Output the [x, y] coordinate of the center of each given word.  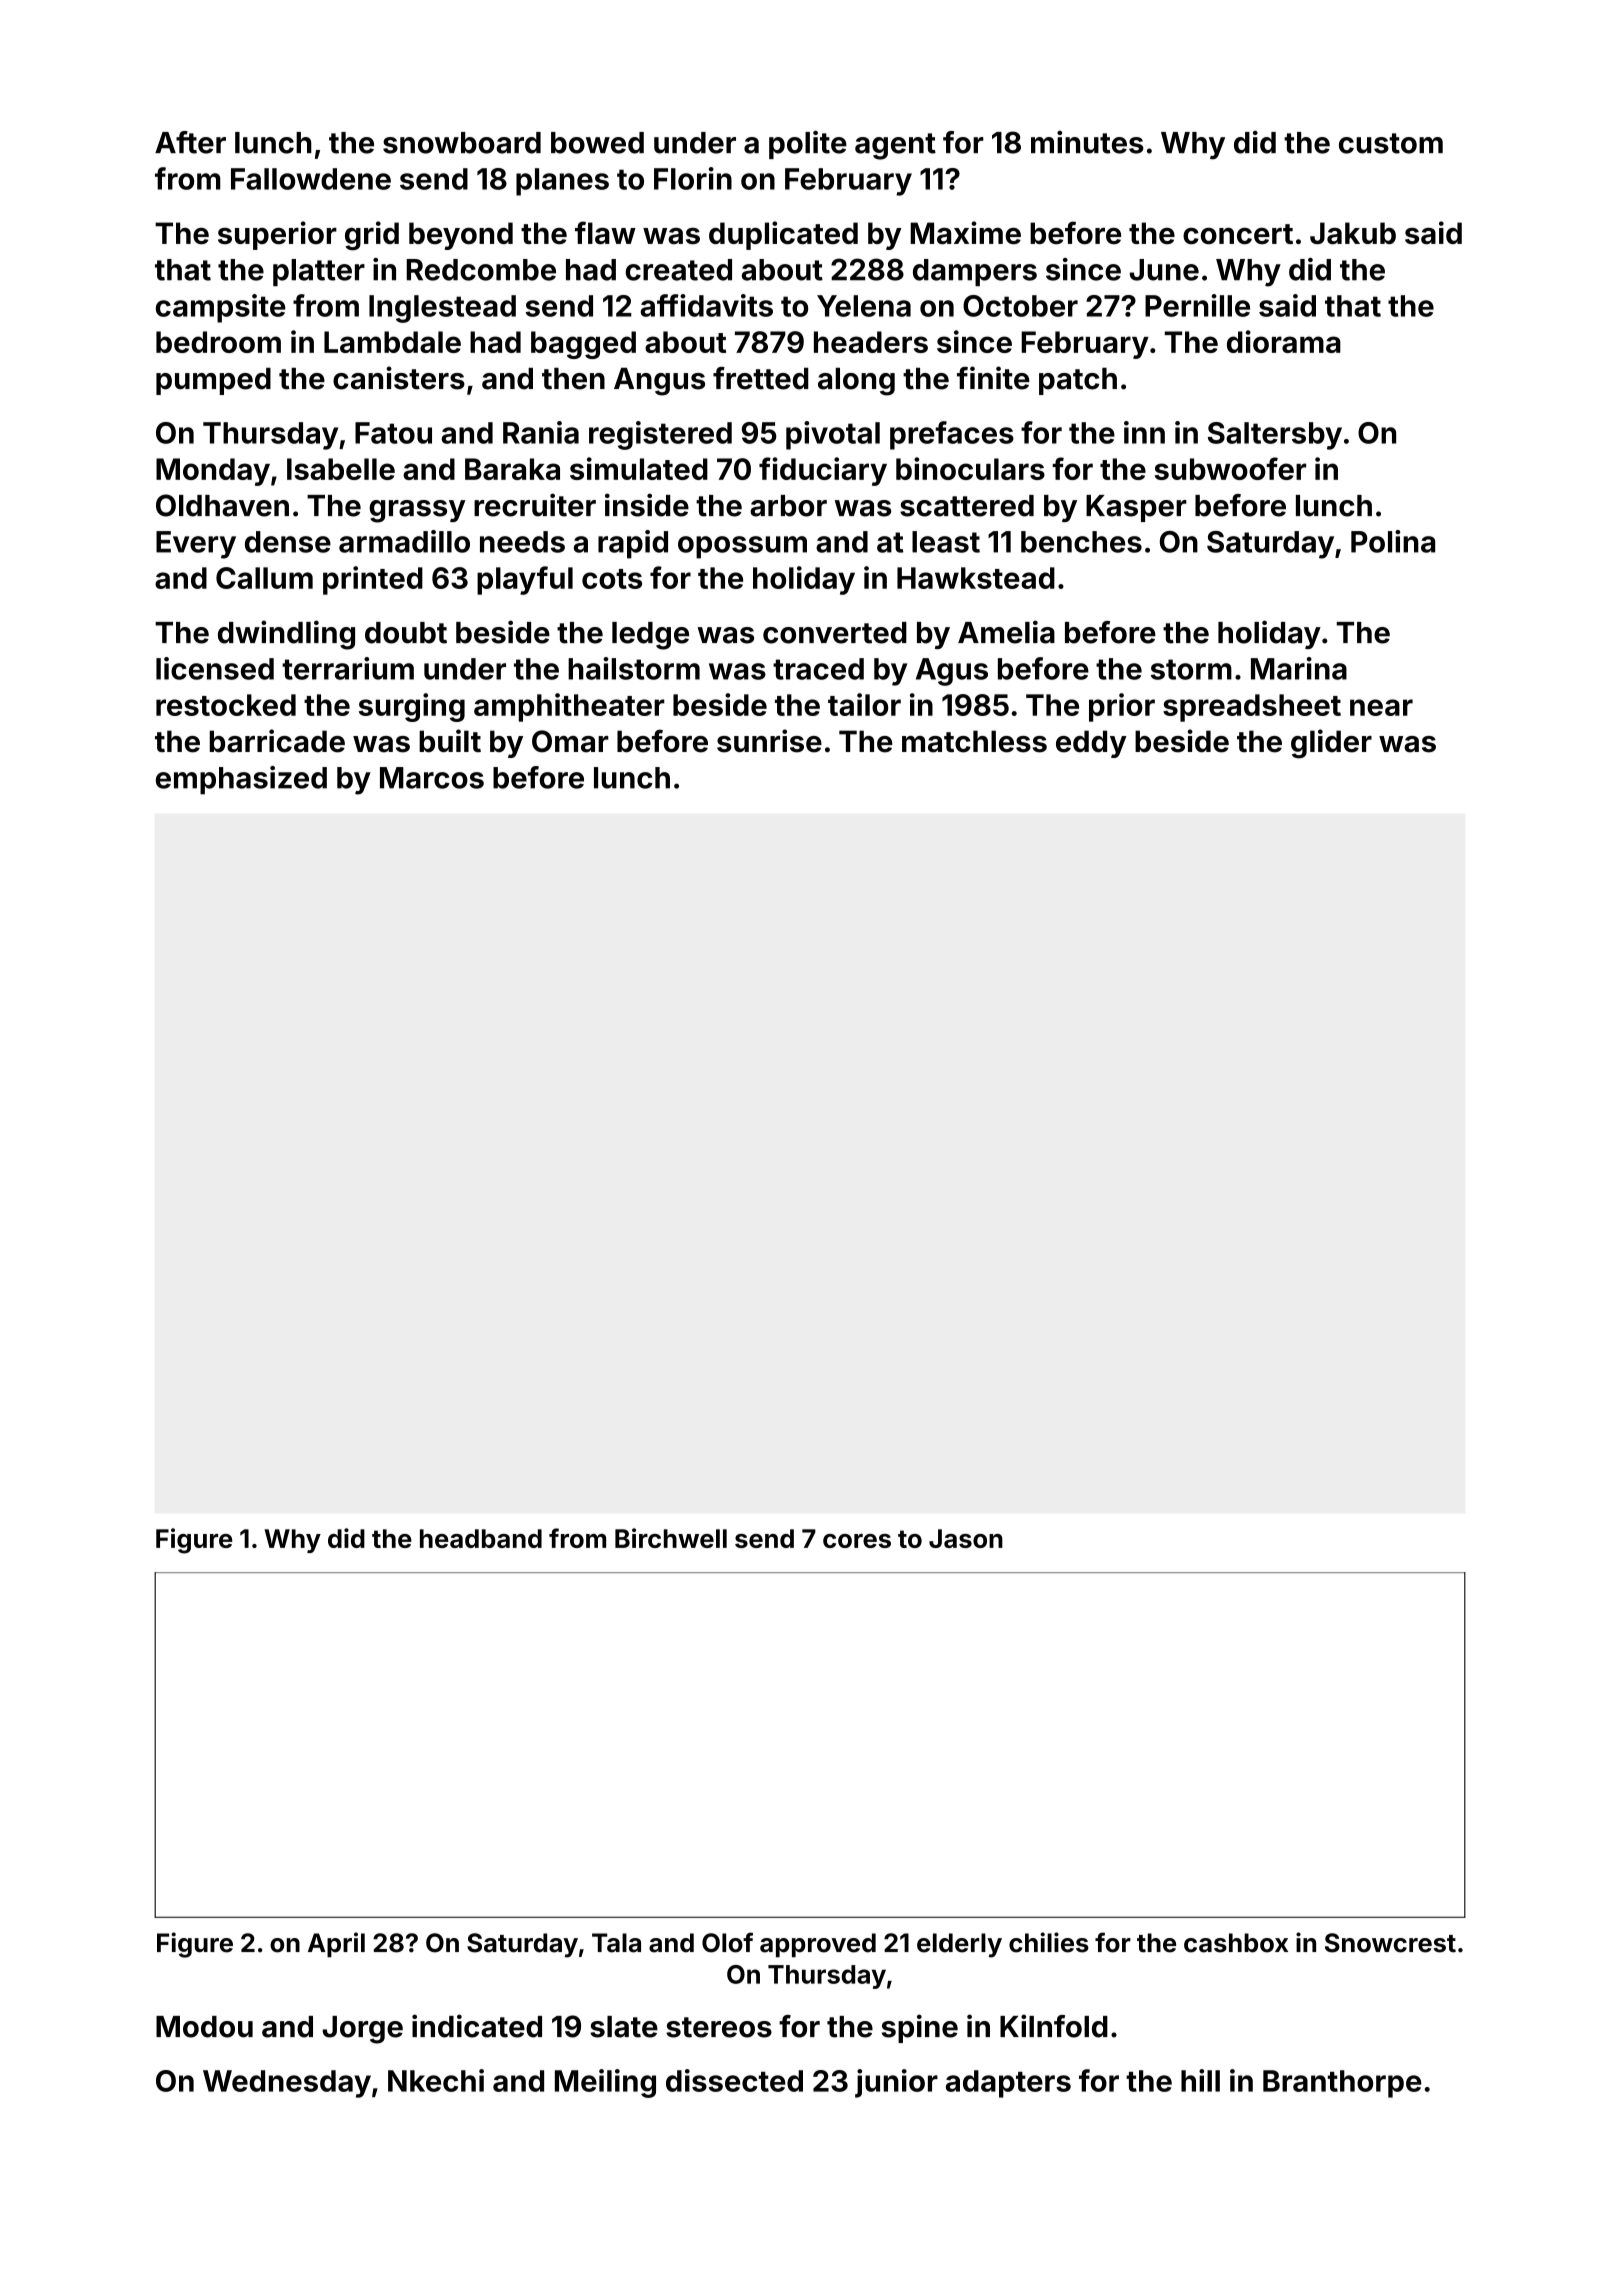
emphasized [241, 780]
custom [1391, 143]
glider [1331, 744]
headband [481, 1538]
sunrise [769, 741]
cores [857, 1541]
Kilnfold [1054, 2026]
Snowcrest [1390, 1943]
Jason [966, 1538]
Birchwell [671, 1538]
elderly [959, 1945]
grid [372, 236]
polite [808, 144]
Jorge [362, 2030]
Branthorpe [1342, 2084]
